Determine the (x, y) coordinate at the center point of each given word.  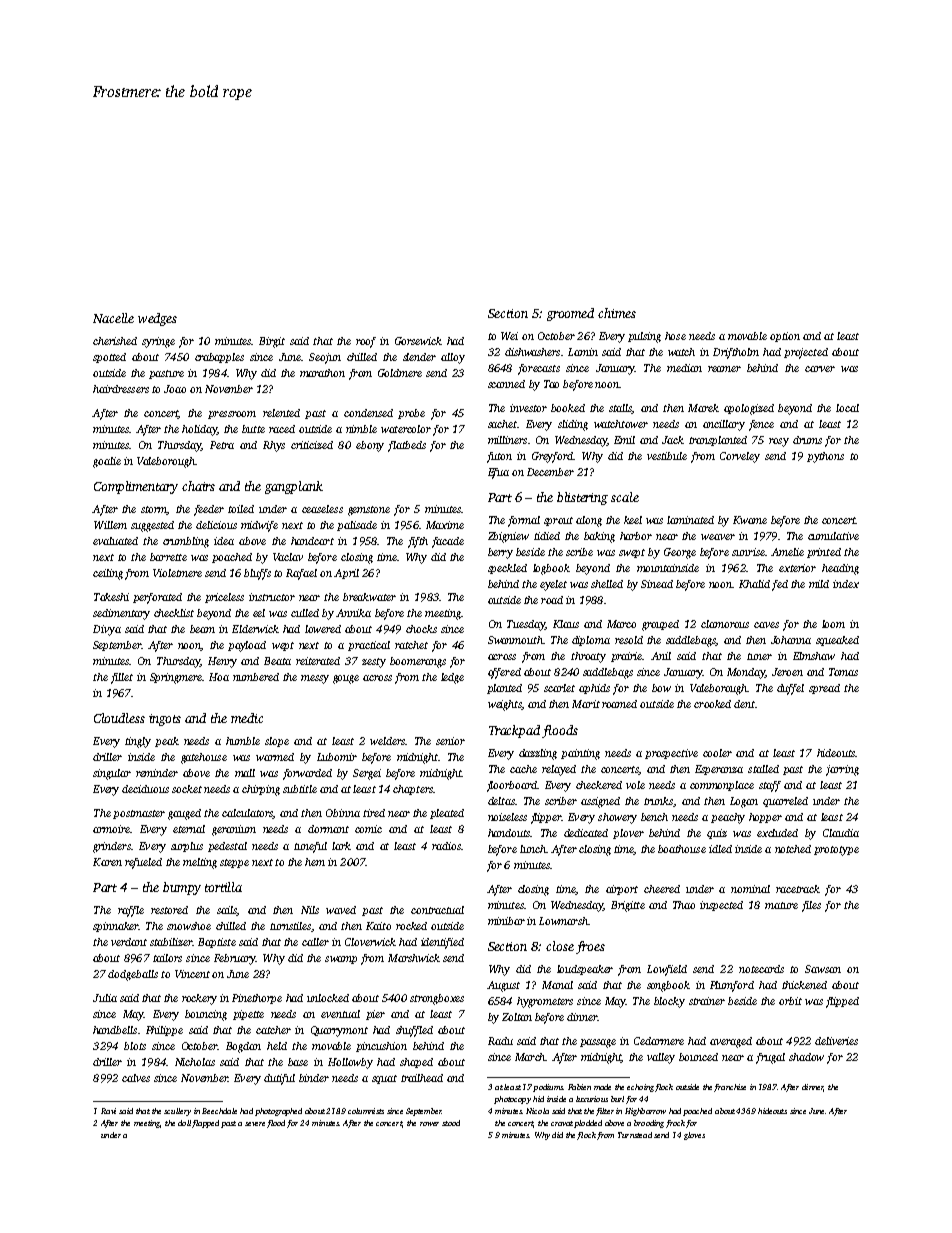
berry (500, 553)
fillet (122, 678)
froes (590, 947)
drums (807, 440)
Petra (222, 445)
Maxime (445, 525)
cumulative (833, 536)
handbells (115, 1030)
